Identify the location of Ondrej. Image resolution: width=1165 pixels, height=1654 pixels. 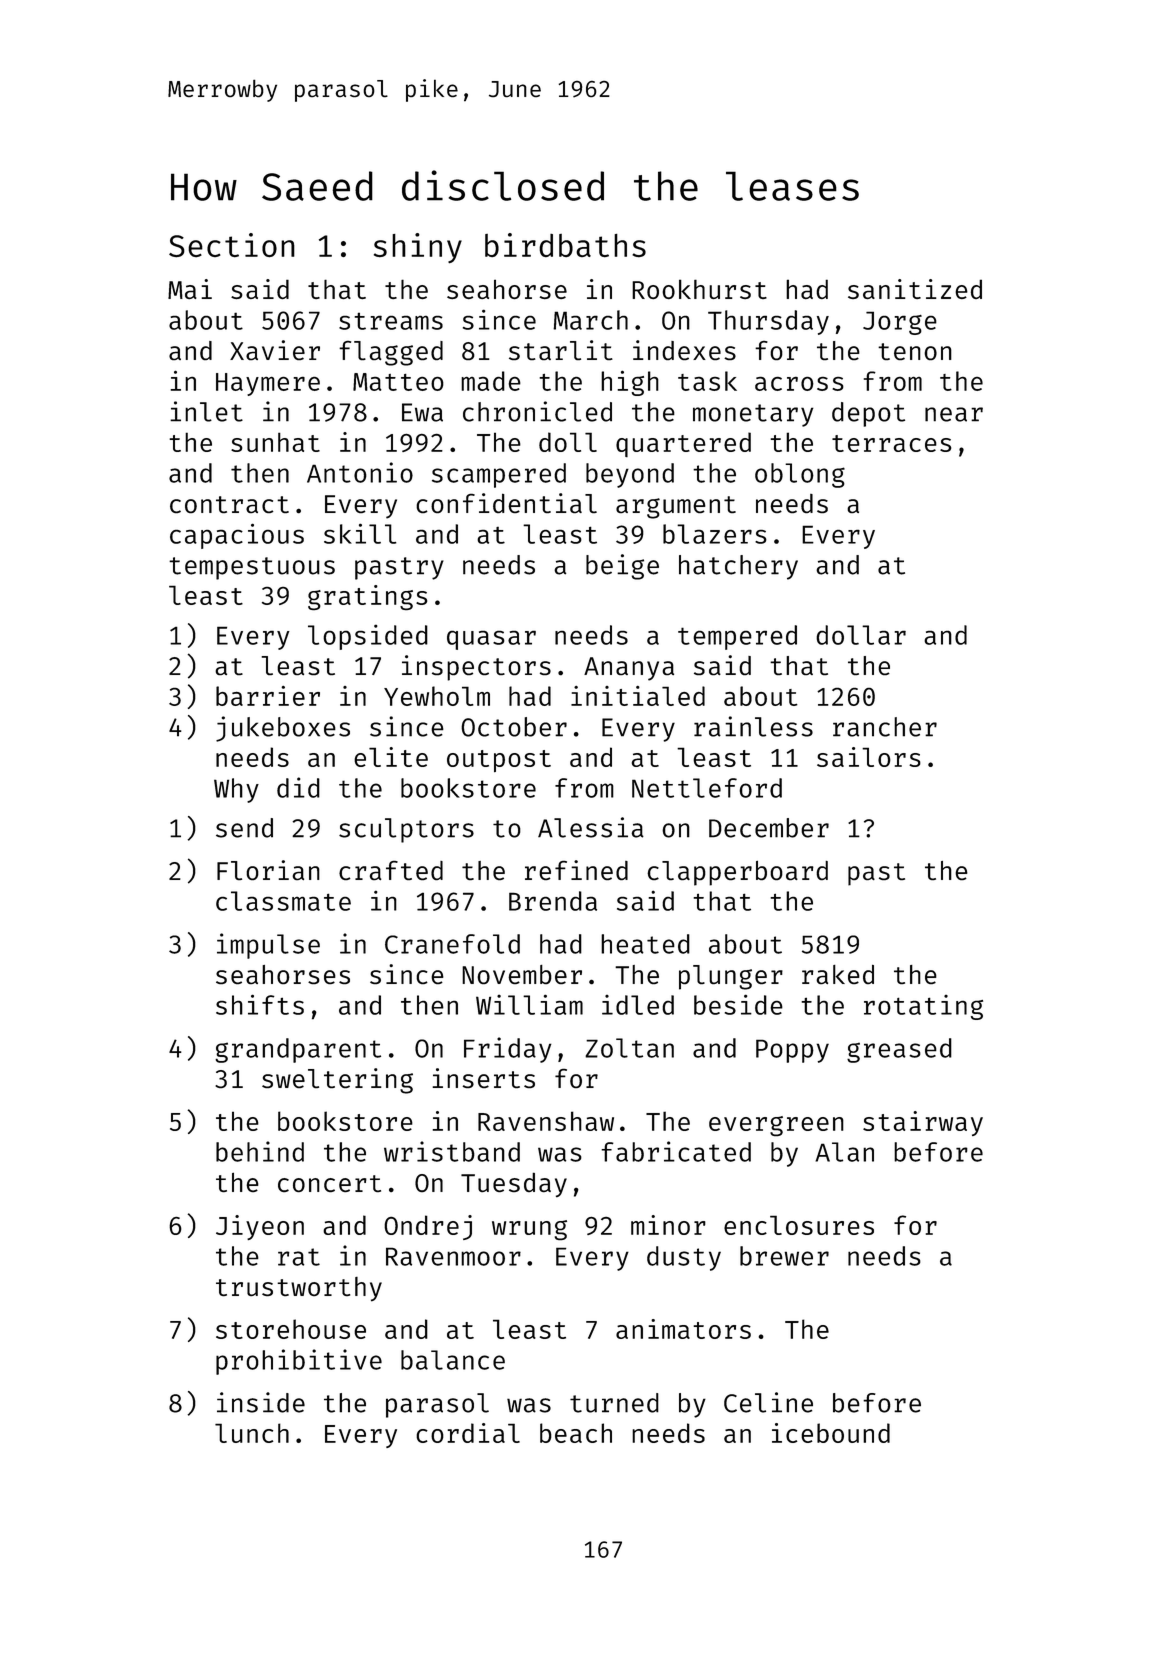
(428, 1227).
